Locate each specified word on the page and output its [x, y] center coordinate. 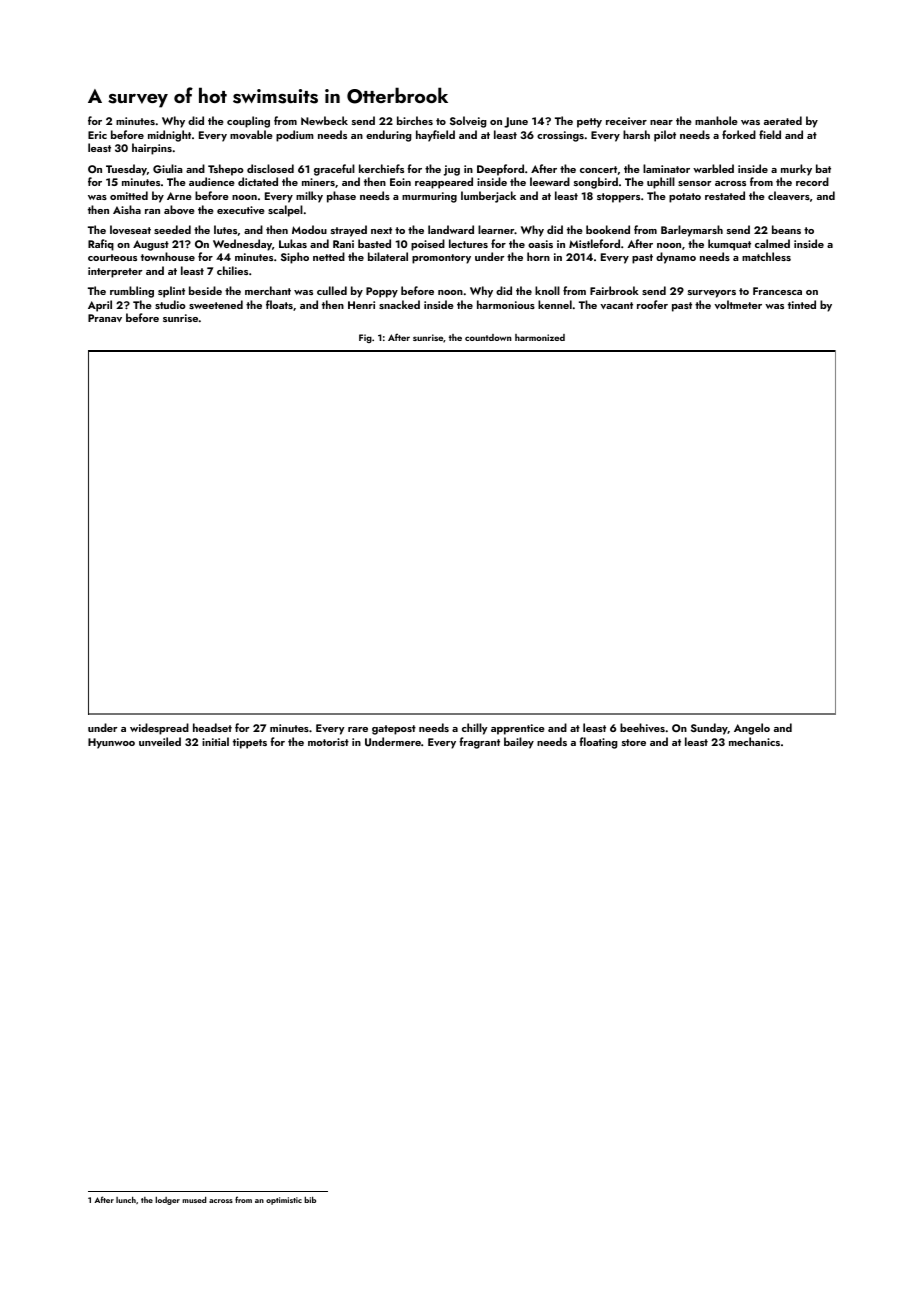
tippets [250, 743]
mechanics [754, 741]
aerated [783, 120]
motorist [328, 742]
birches [415, 120]
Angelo [752, 729]
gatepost [394, 730]
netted [329, 256]
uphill [661, 183]
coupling [248, 122]
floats [279, 304]
